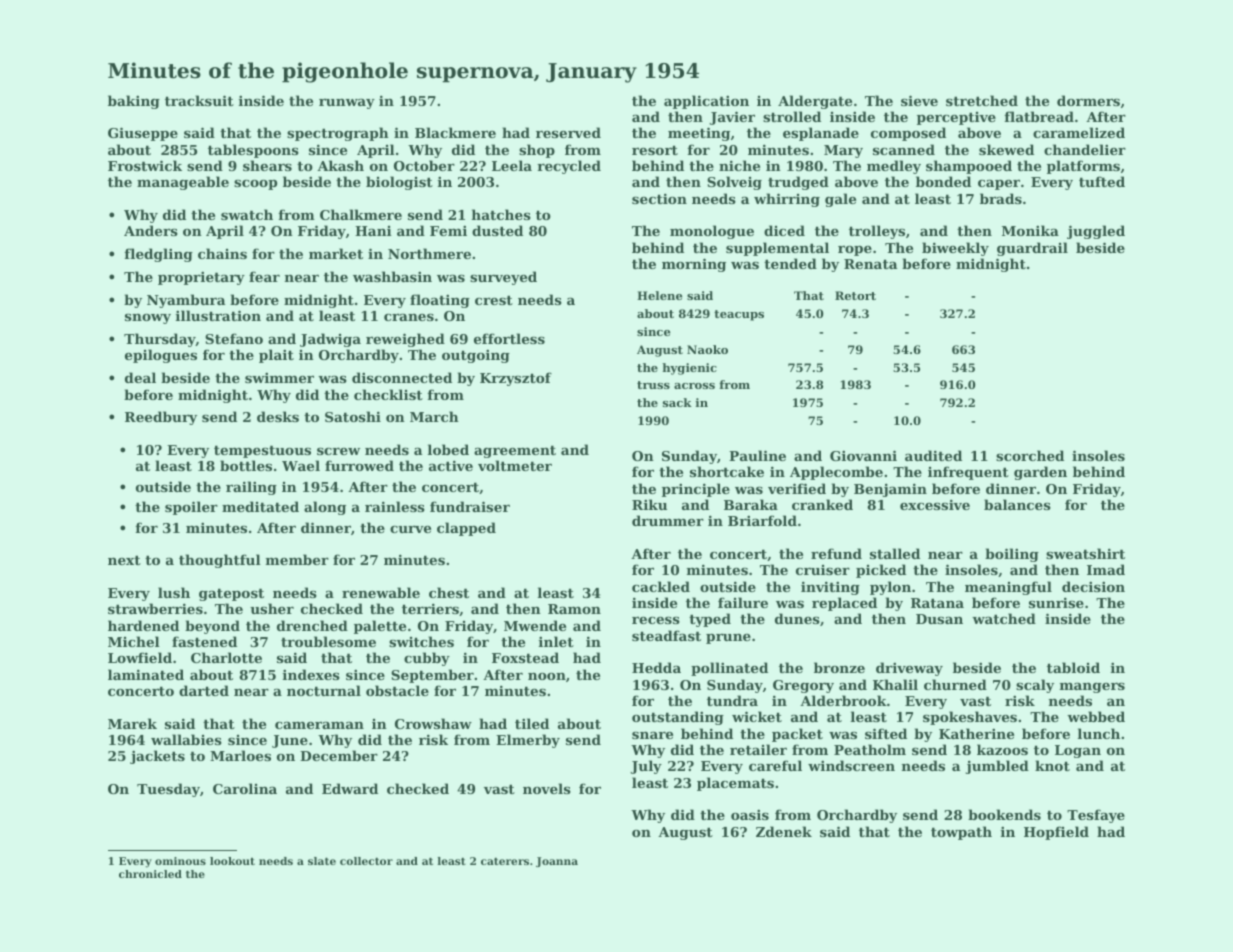 The height and width of the page is (952, 1233). Describe the element at coordinates (935, 504) in the page. I see `excessive` at that location.
